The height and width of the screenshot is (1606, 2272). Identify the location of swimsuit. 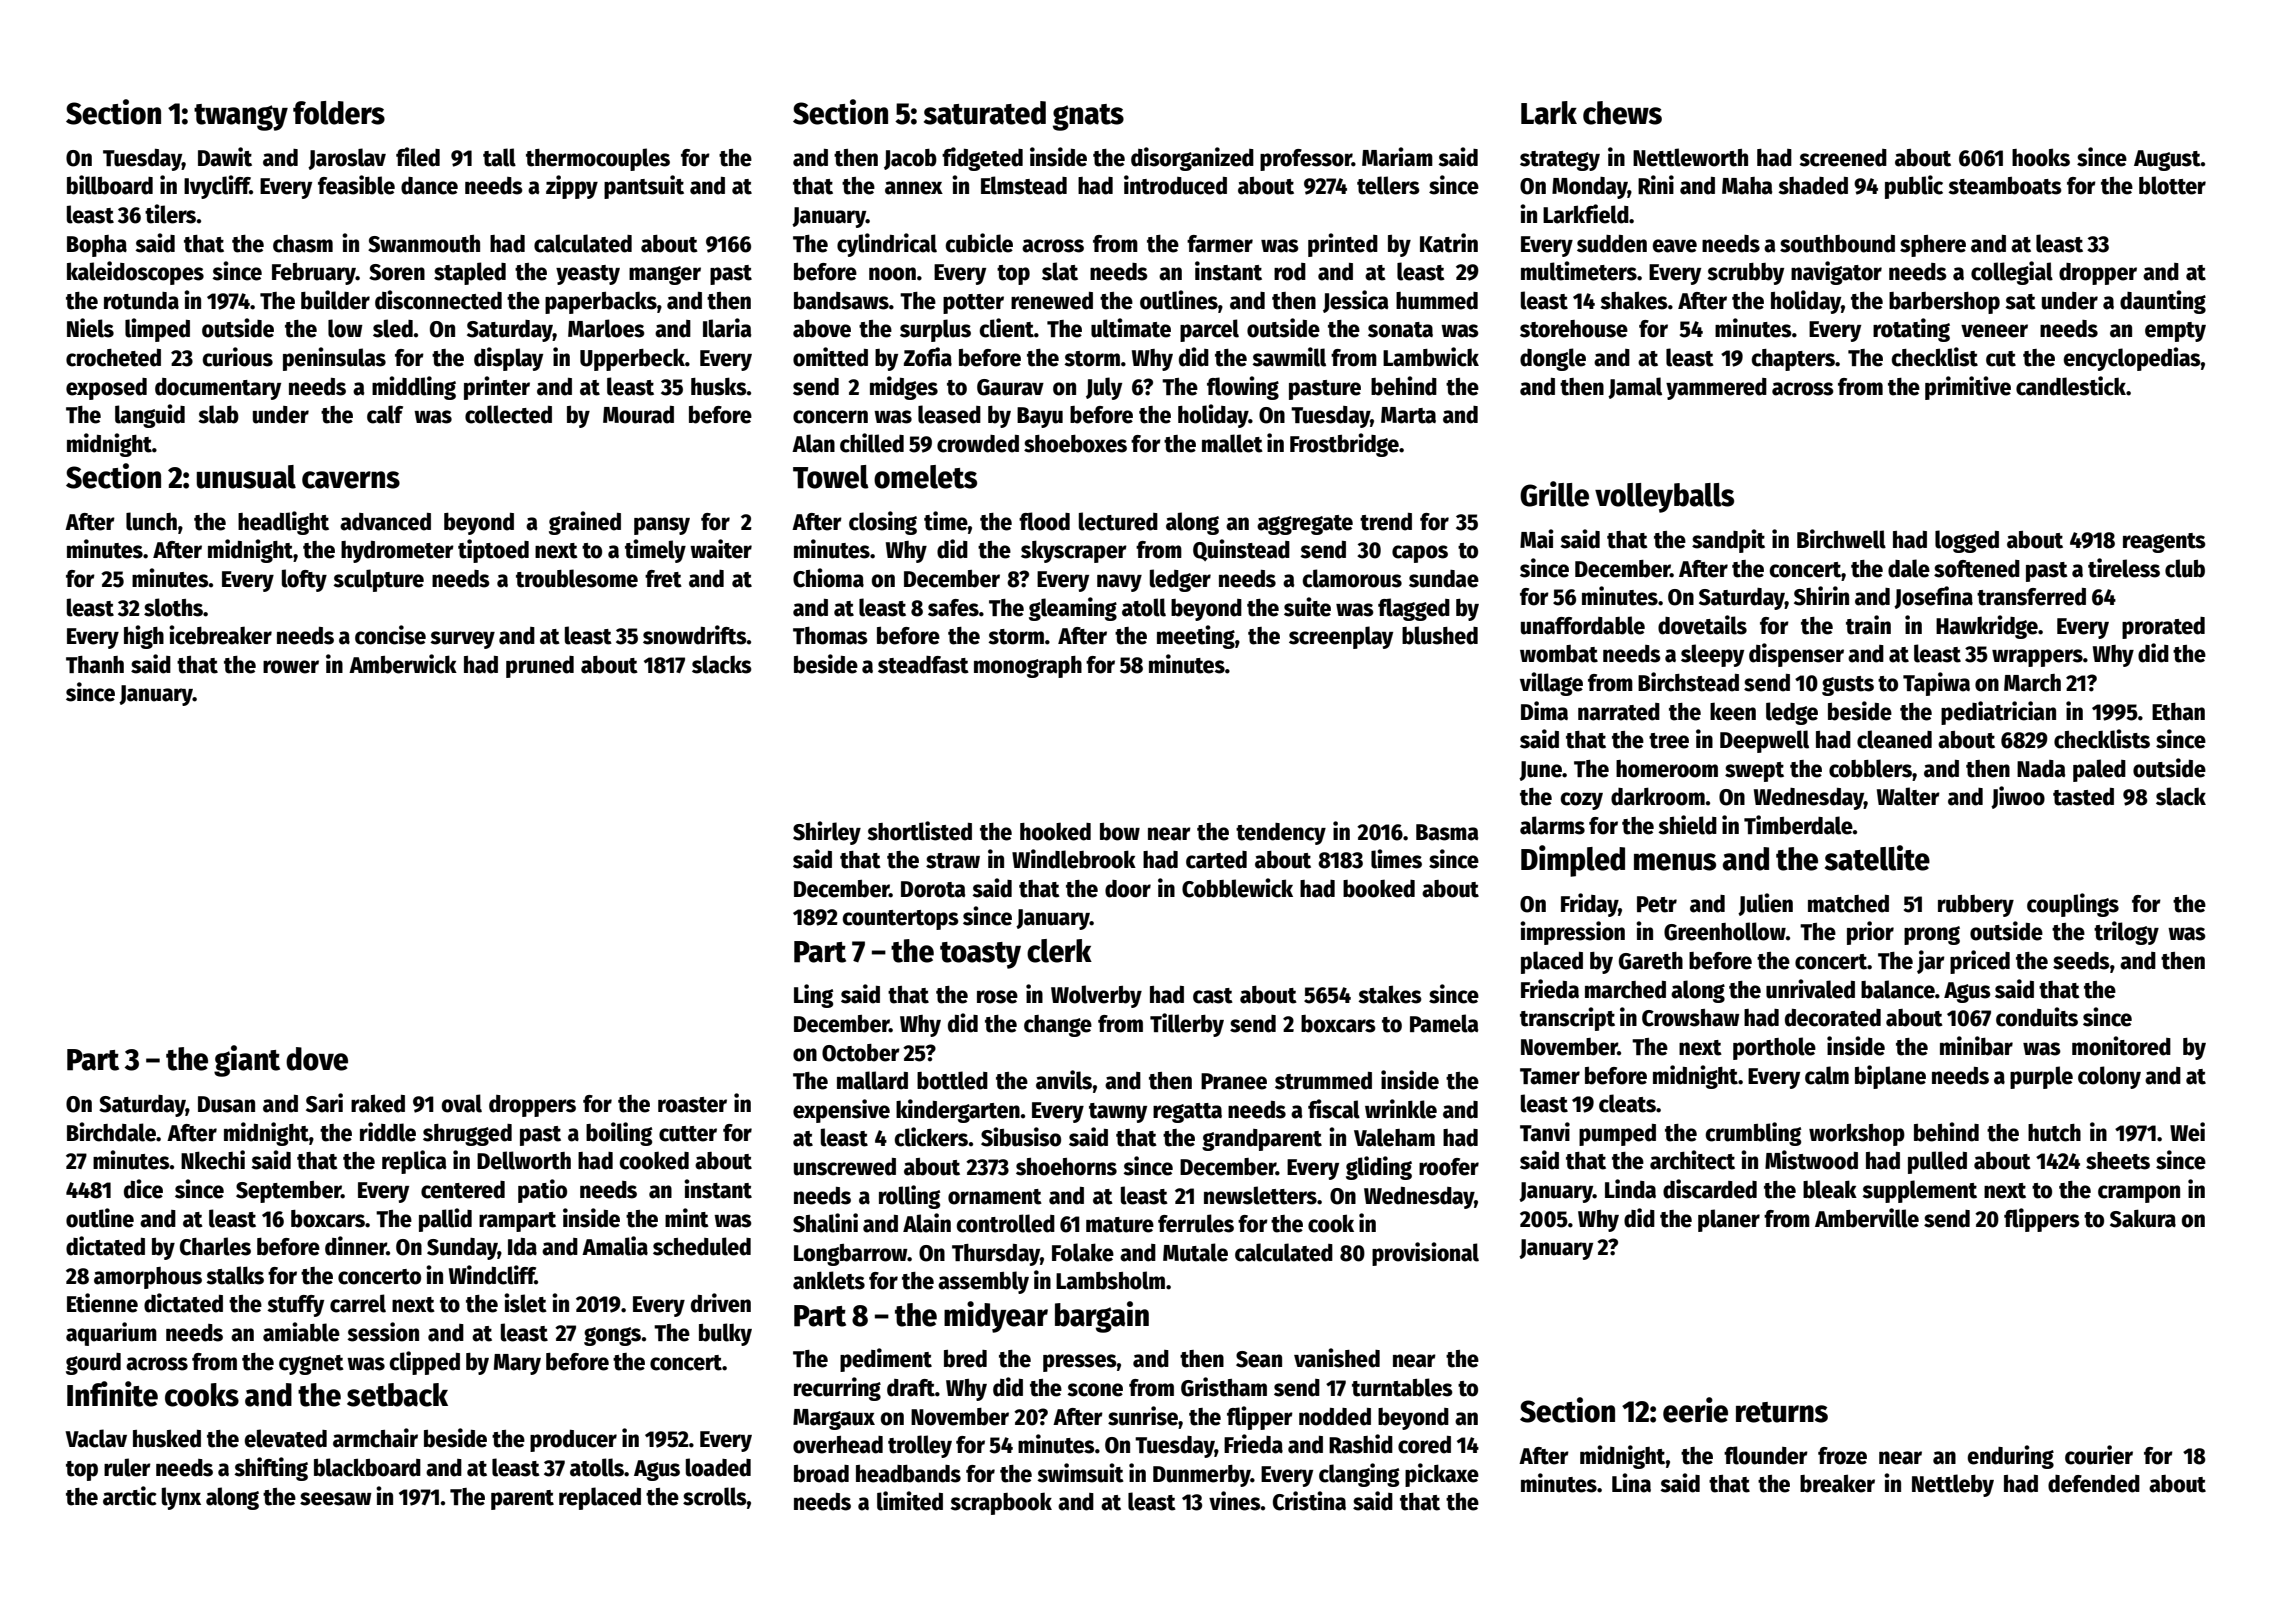
(1080, 1473).
